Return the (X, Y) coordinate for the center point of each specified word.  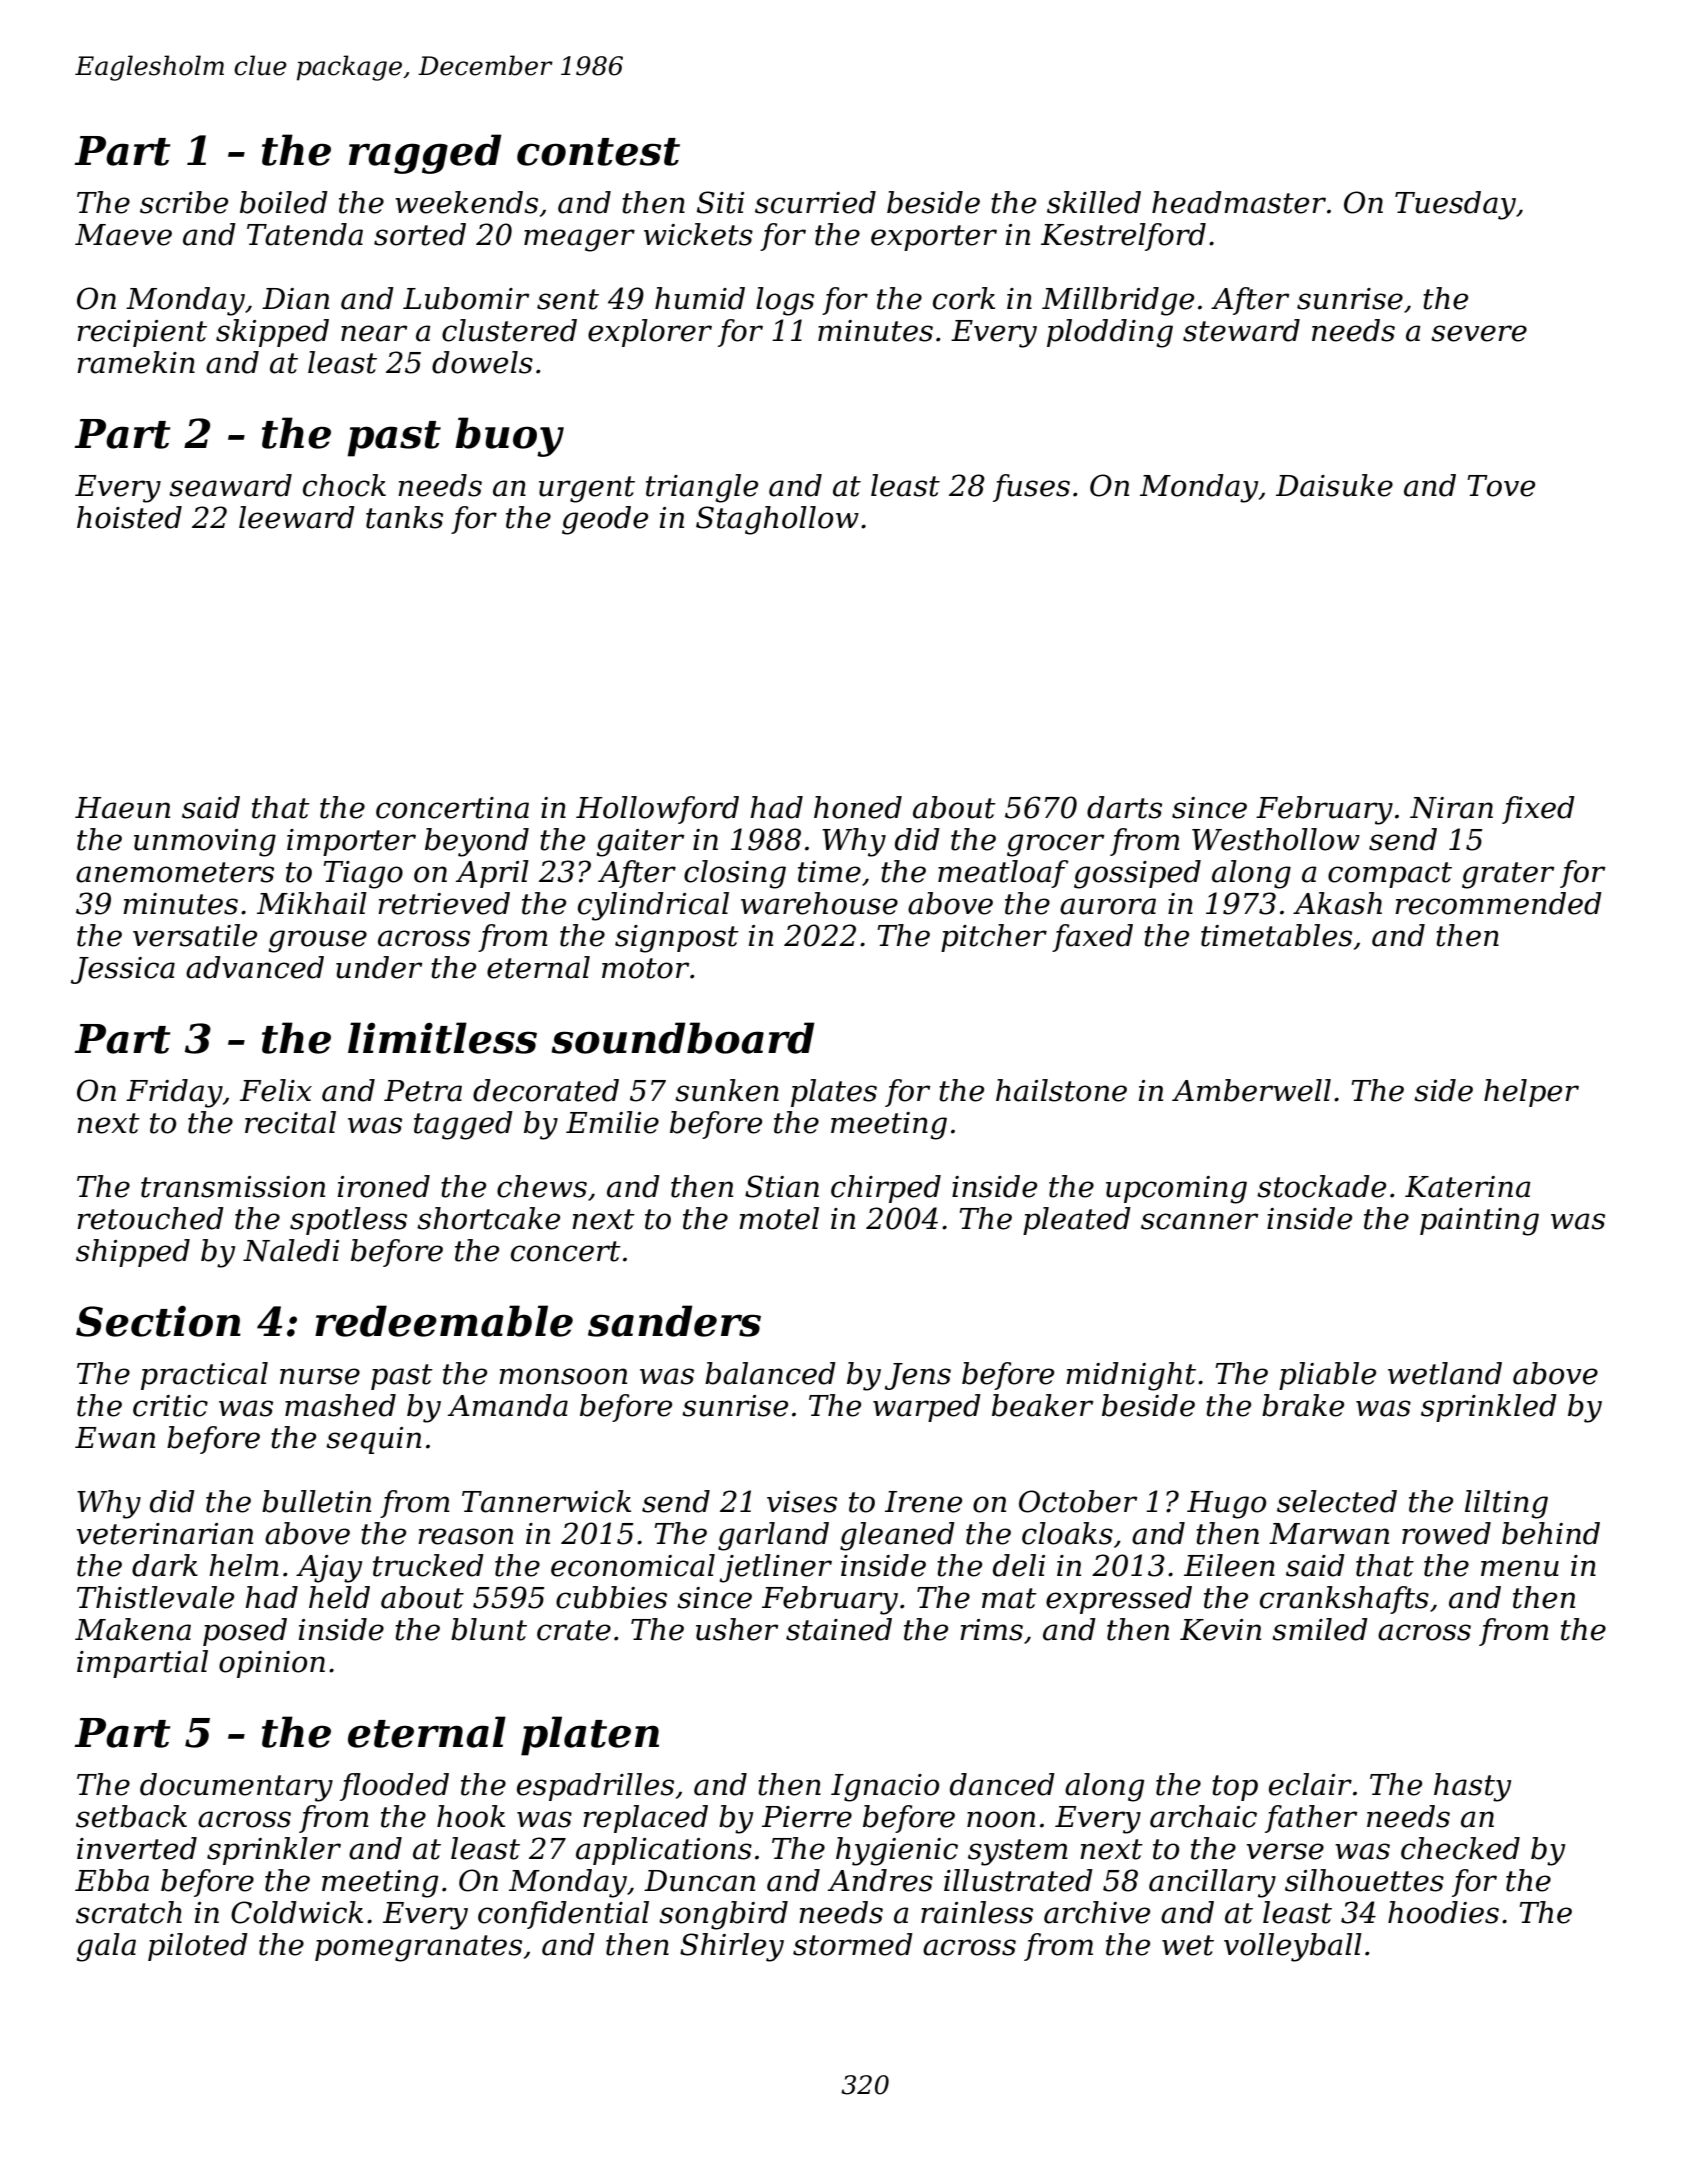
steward (1241, 330)
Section (158, 1321)
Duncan (699, 1881)
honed (858, 807)
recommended (1498, 903)
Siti (720, 202)
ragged (425, 154)
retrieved (444, 903)
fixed (1538, 810)
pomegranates (418, 1948)
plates (834, 1093)
